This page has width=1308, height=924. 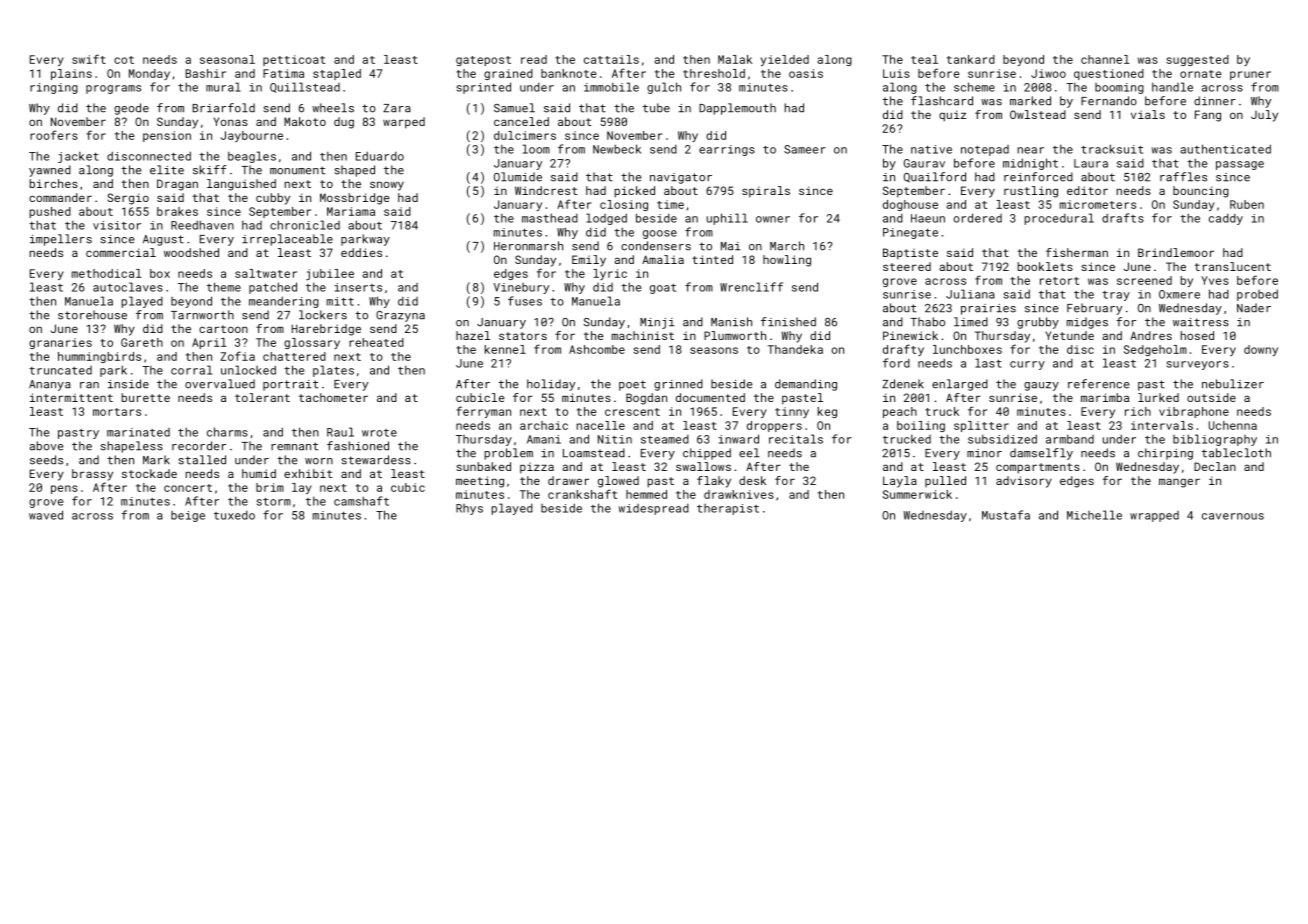 I want to click on warped, so click(x=404, y=123).
